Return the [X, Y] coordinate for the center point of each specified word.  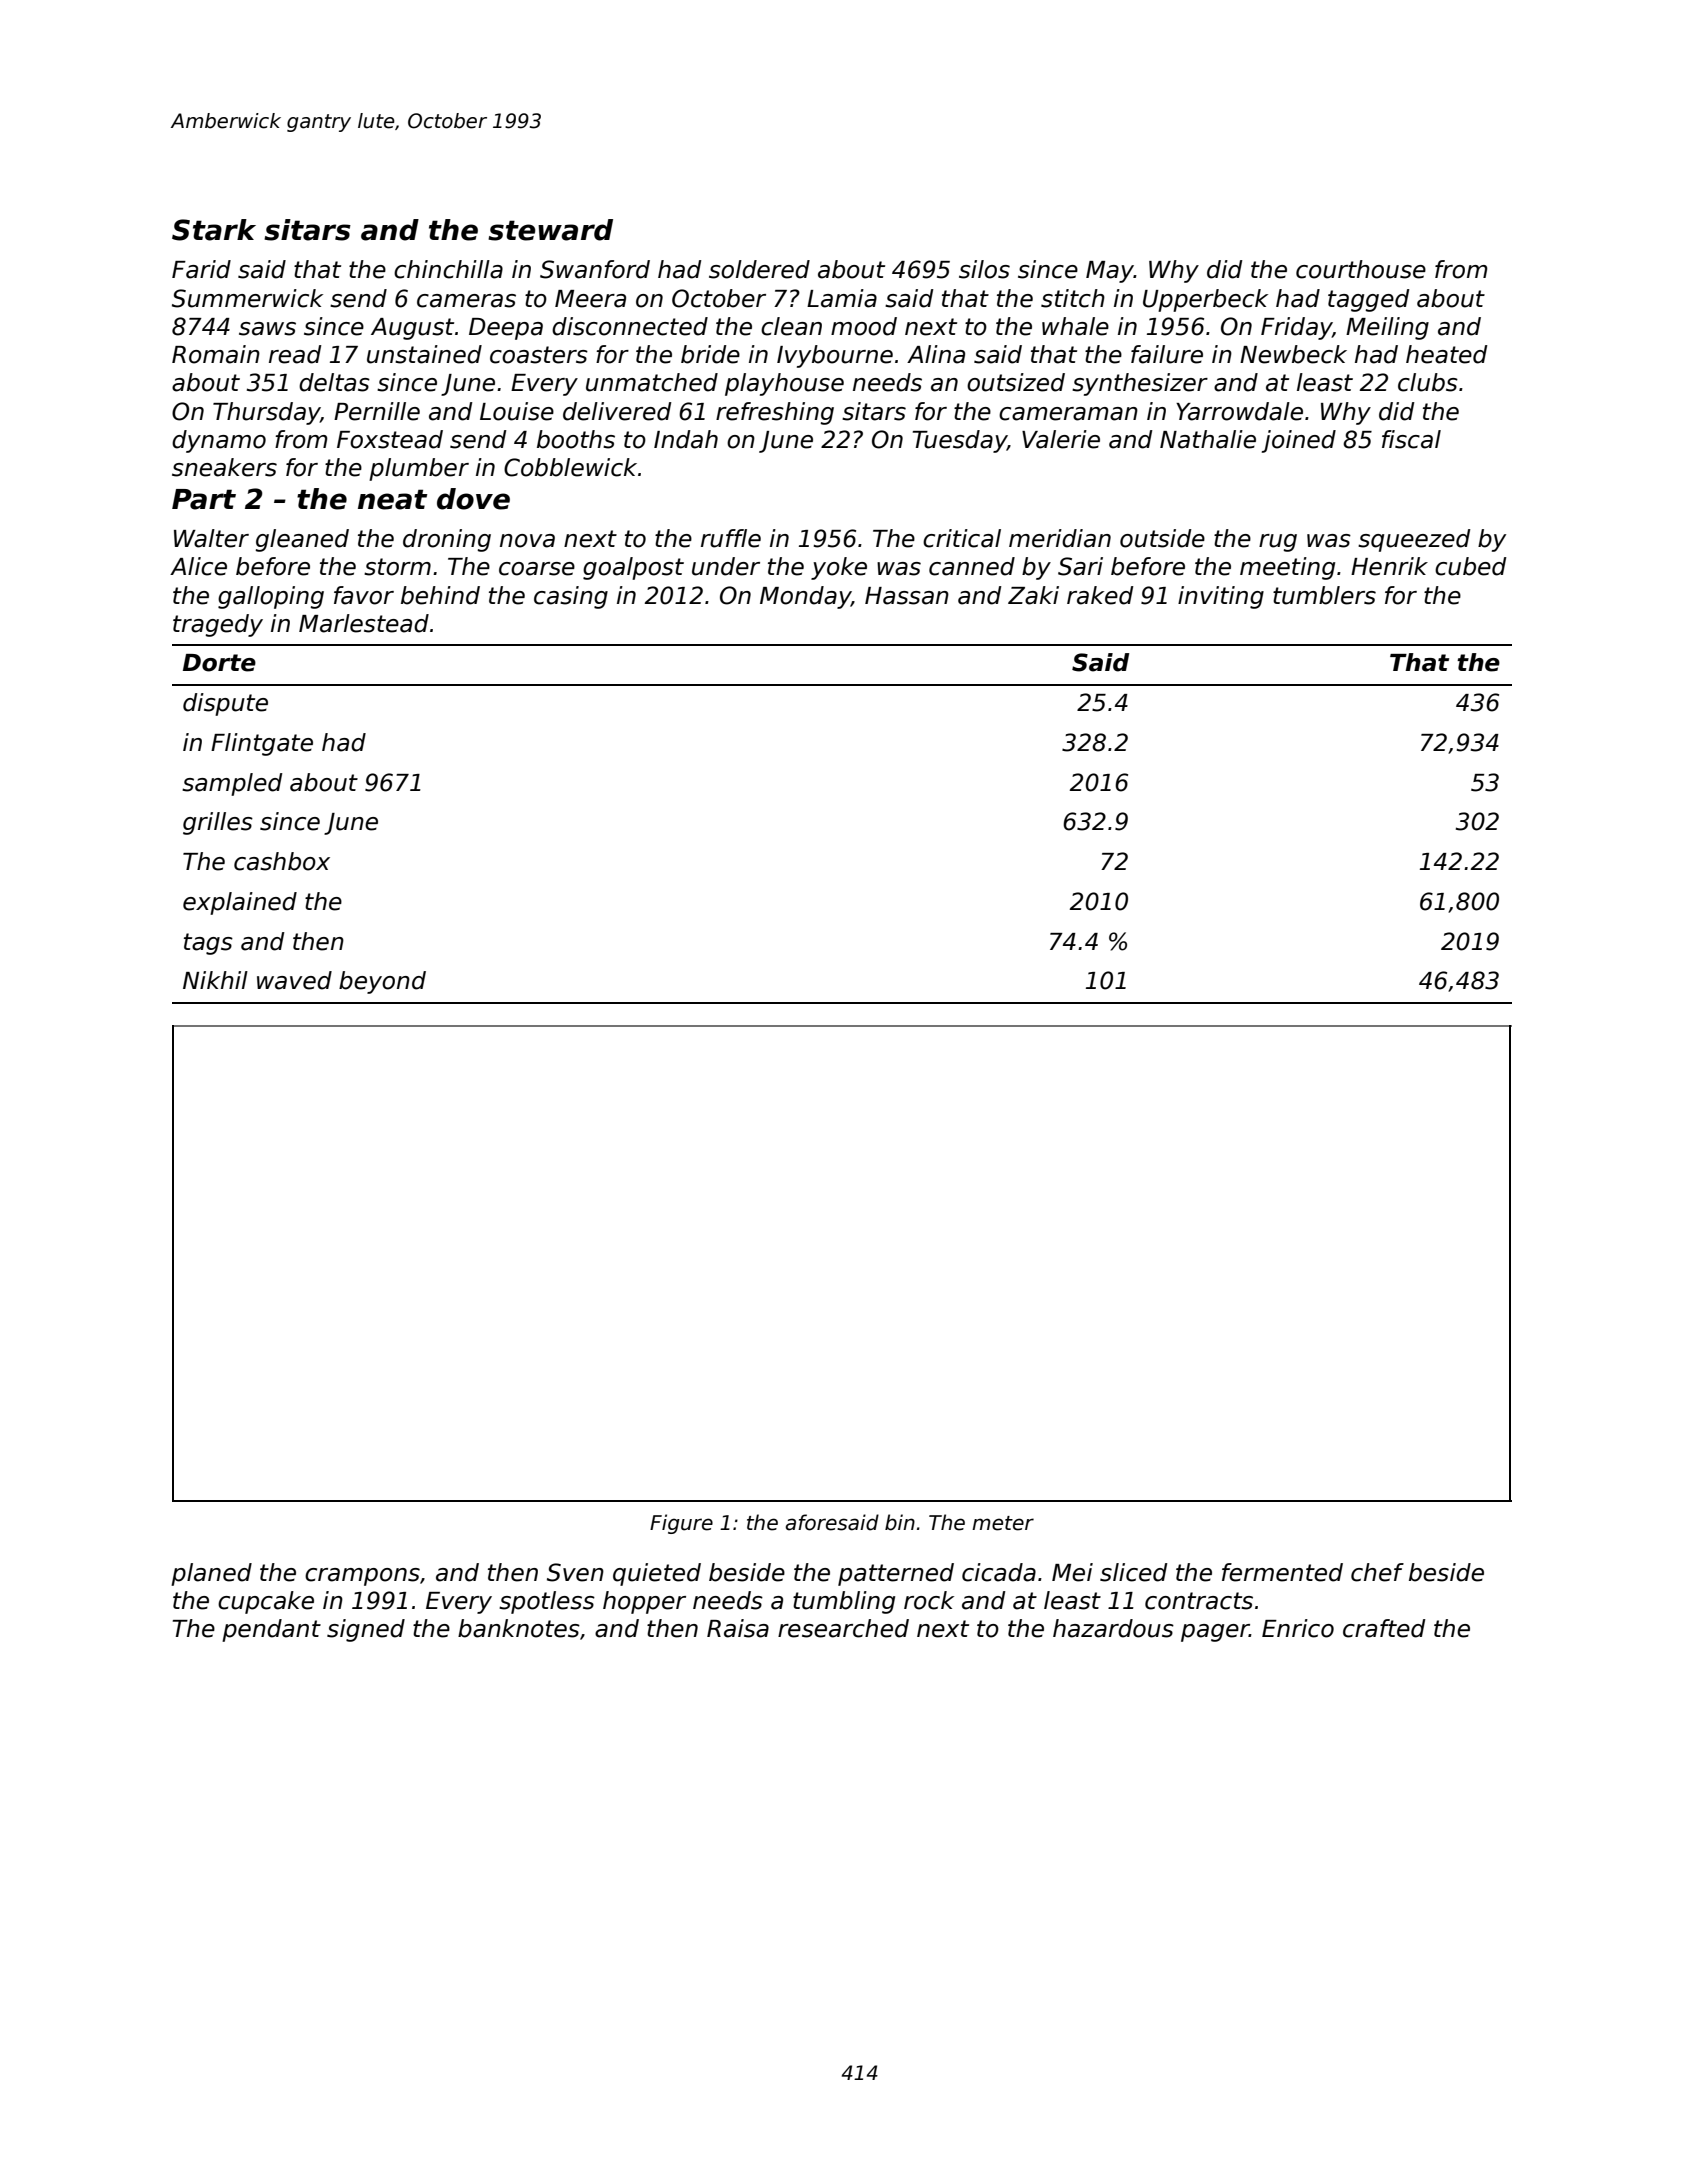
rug [1278, 543]
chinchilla [448, 269]
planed [211, 1574]
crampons [362, 1577]
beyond [382, 982]
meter [1003, 1523]
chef [1377, 1572]
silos [984, 269]
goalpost [633, 568]
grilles [218, 823]
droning [447, 540]
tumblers [1324, 595]
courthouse [1361, 269]
